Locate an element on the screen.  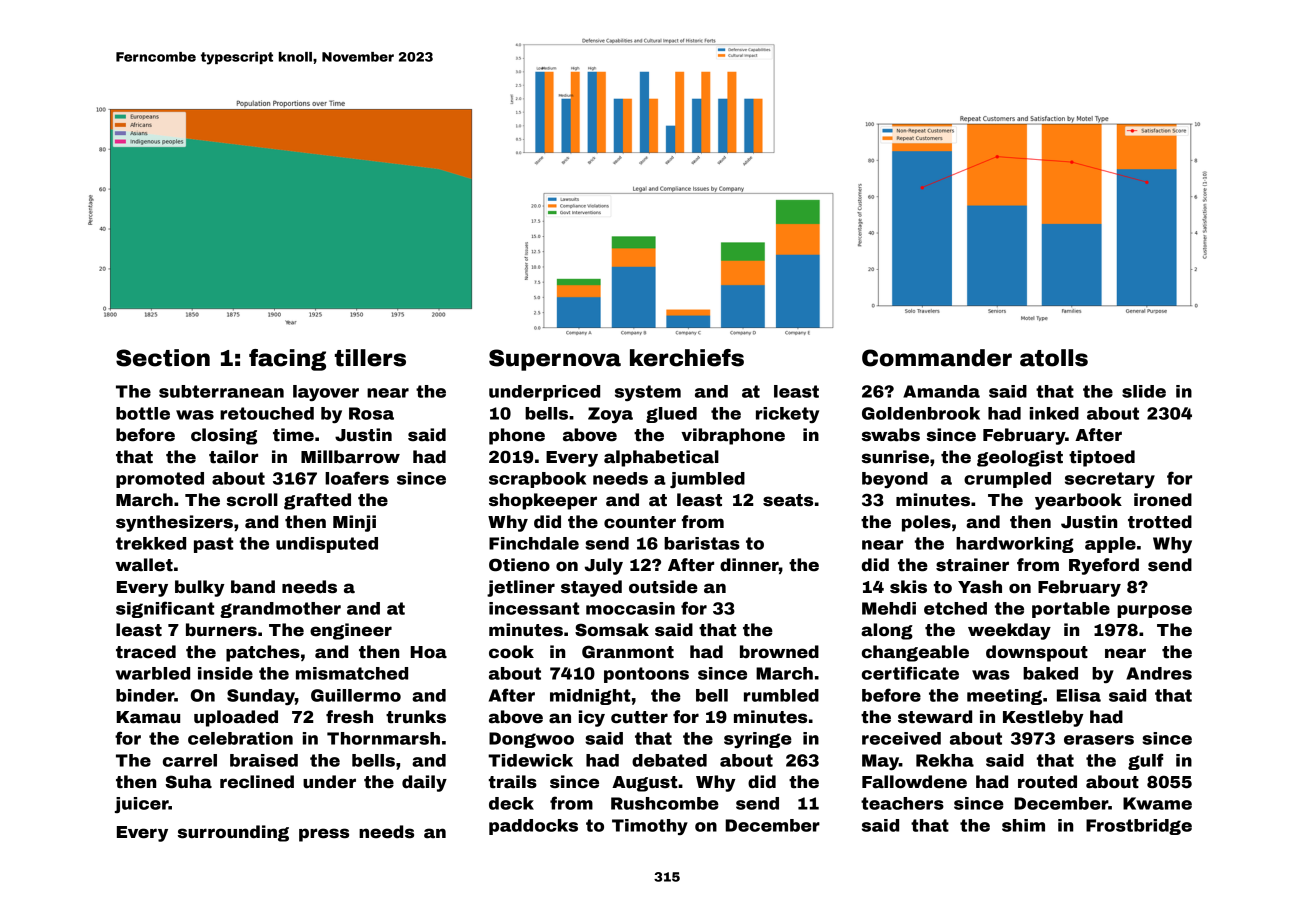
significant is located at coordinates (165, 609).
